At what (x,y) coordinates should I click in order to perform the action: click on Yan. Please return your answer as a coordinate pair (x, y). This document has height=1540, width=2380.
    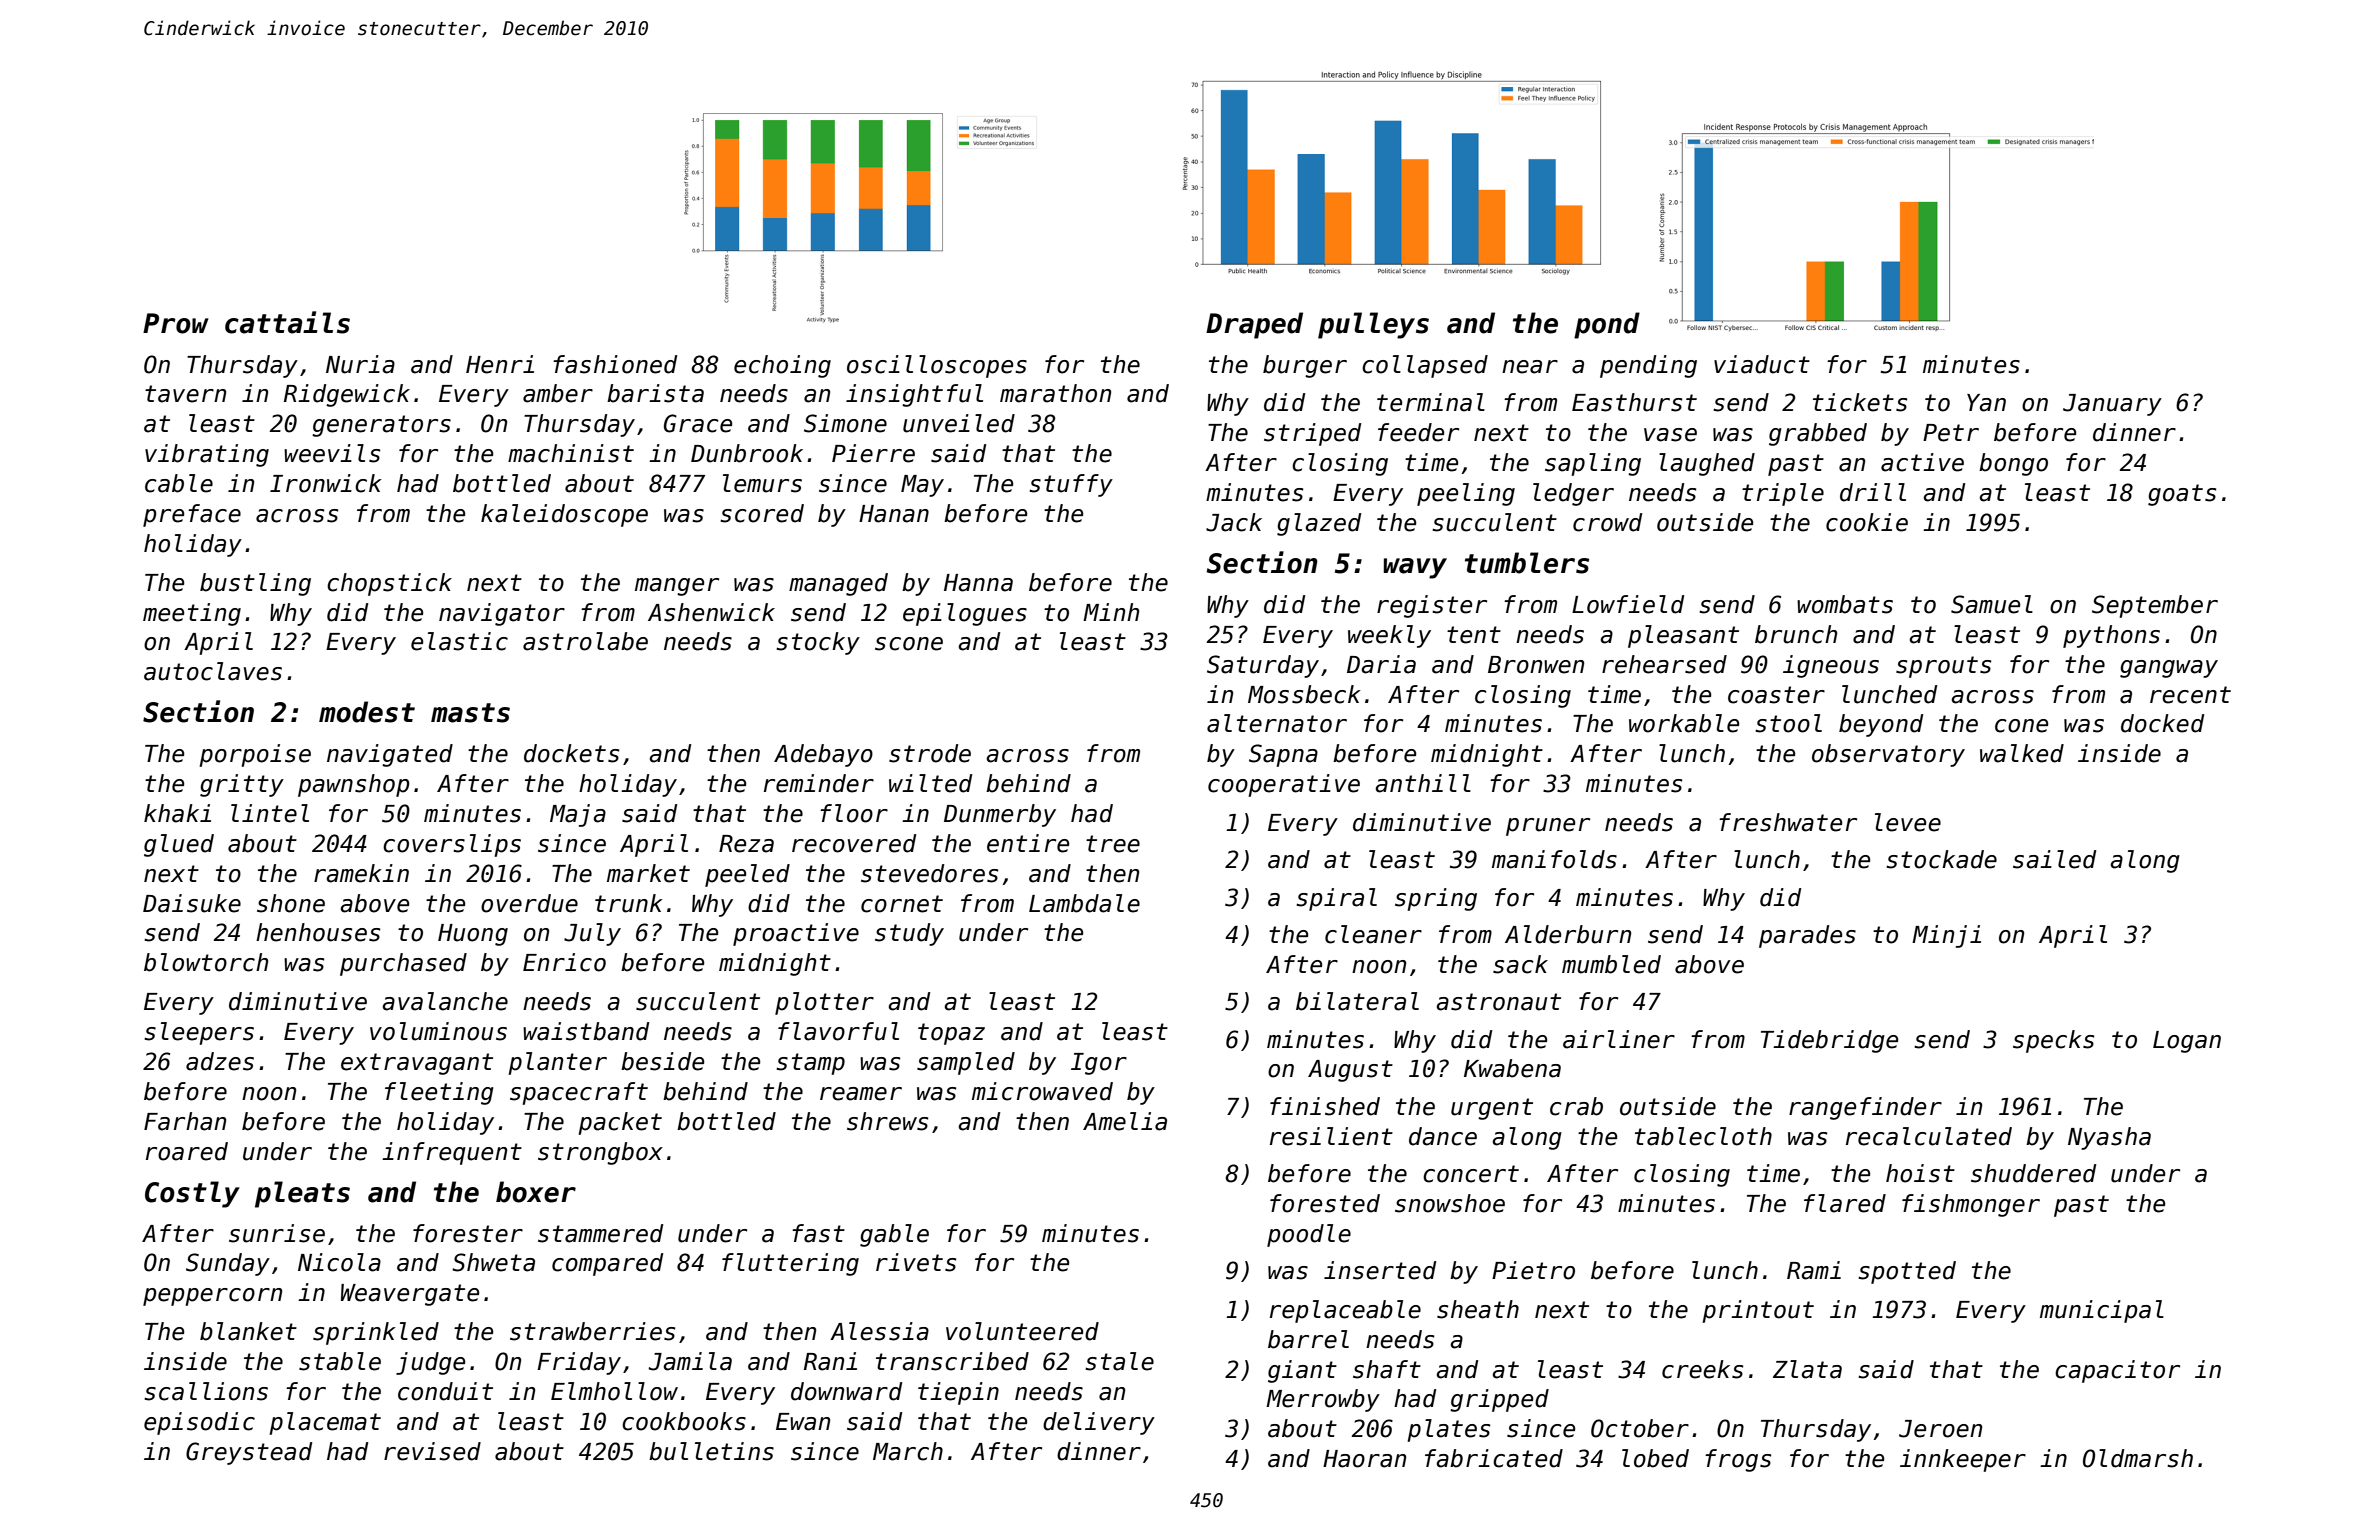
    Looking at the image, I should click on (1986, 403).
